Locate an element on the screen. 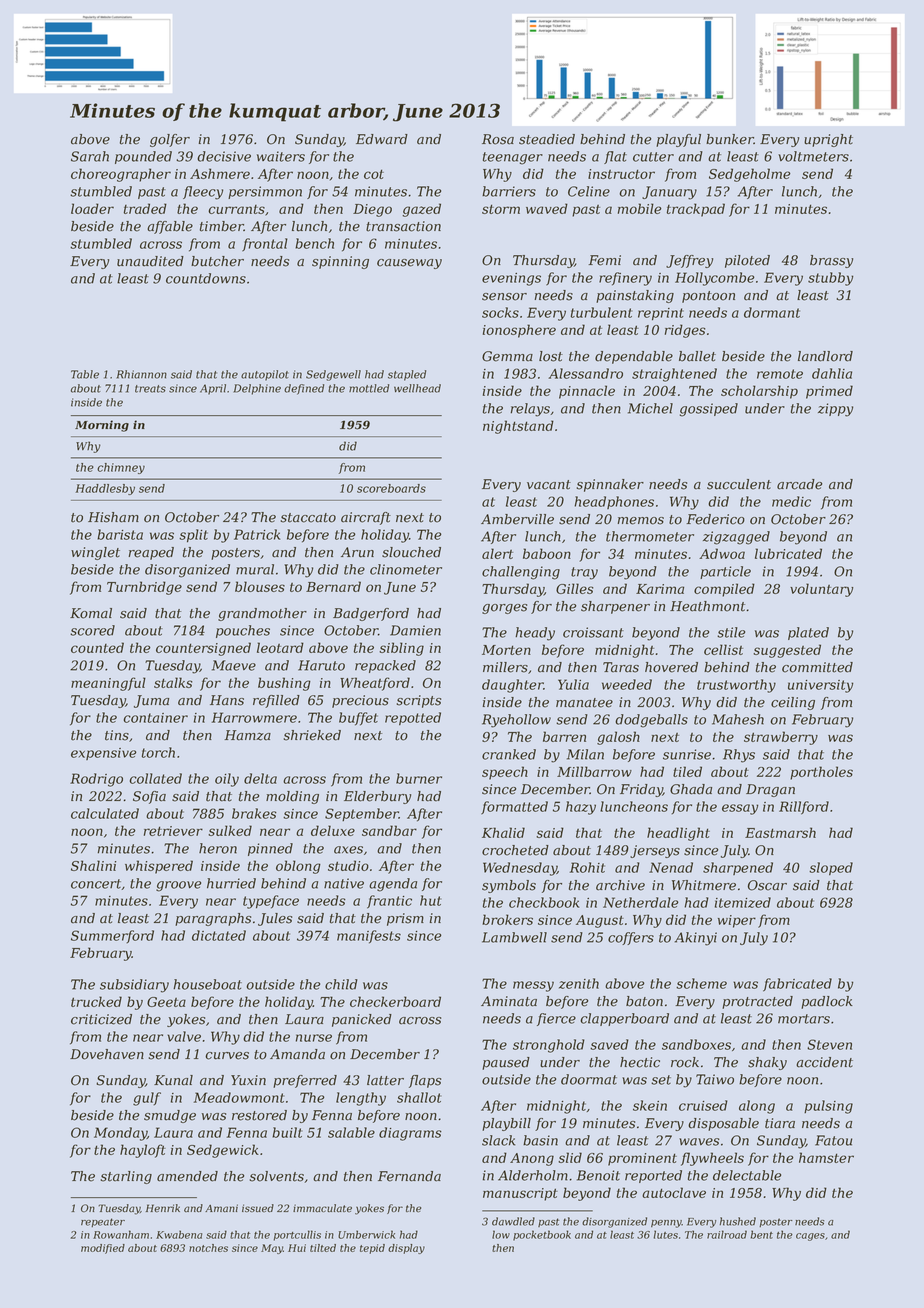  symbols is located at coordinates (509, 886).
